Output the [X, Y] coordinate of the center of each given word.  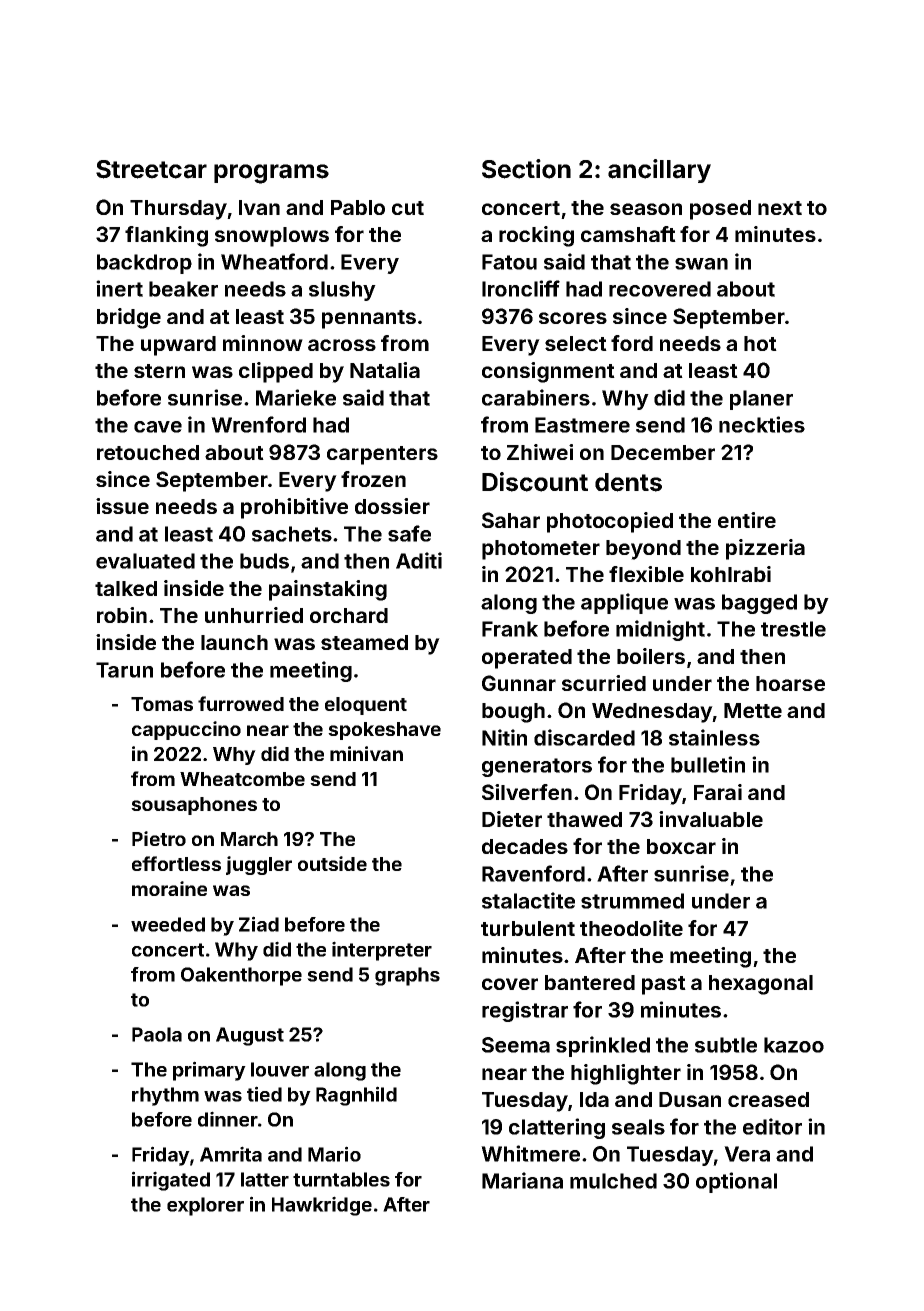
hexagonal [761, 985]
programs [271, 174]
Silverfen [527, 792]
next [780, 208]
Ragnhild [356, 1096]
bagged [759, 604]
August [250, 1036]
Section [526, 169]
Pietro [159, 838]
